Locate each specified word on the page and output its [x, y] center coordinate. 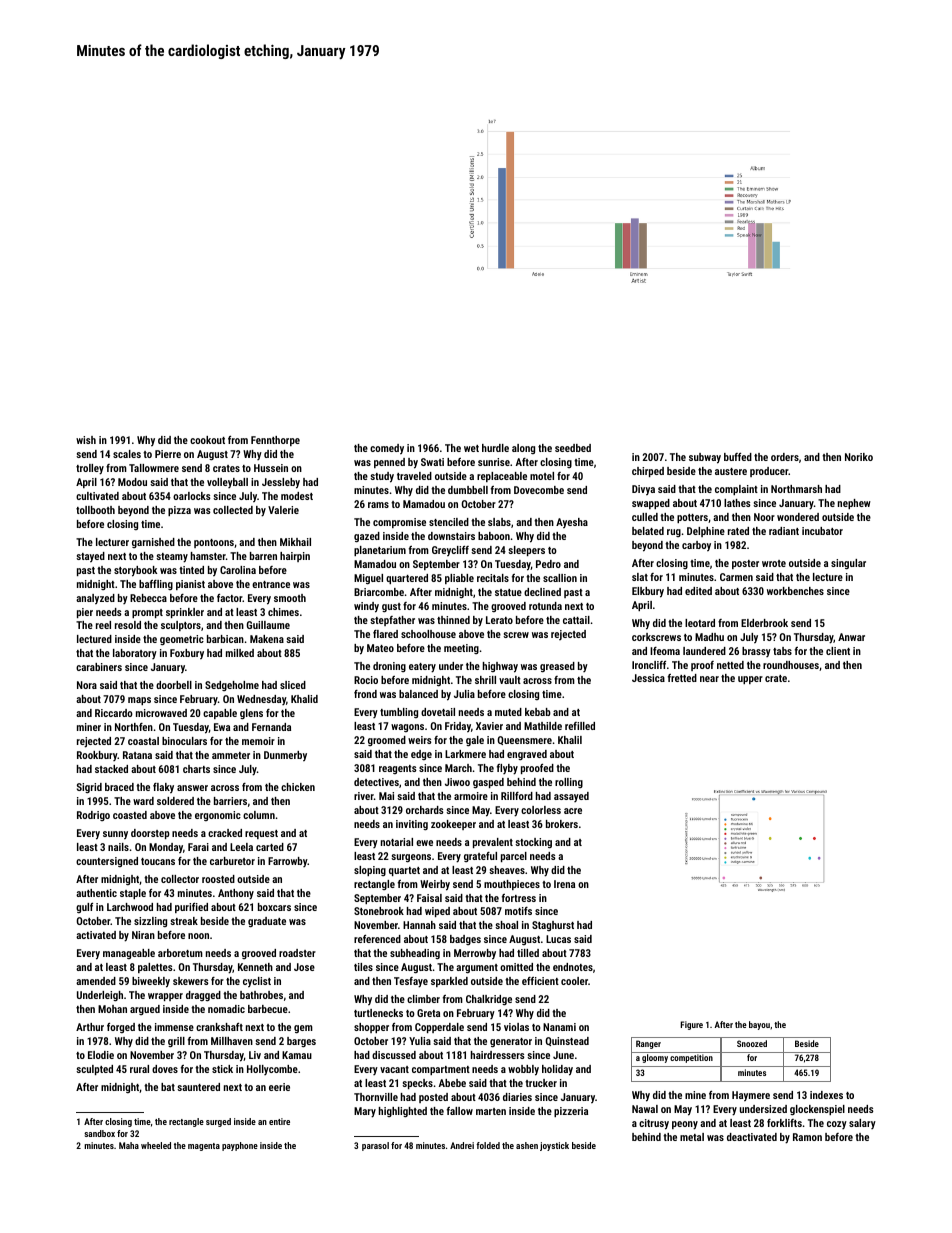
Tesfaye [411, 982]
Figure [692, 1025]
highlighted [403, 1112]
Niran [143, 935]
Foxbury [187, 654]
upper [750, 680]
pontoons [214, 543]
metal [692, 1137]
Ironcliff [649, 664]
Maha [129, 1145]
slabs [499, 522]
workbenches [795, 591]
